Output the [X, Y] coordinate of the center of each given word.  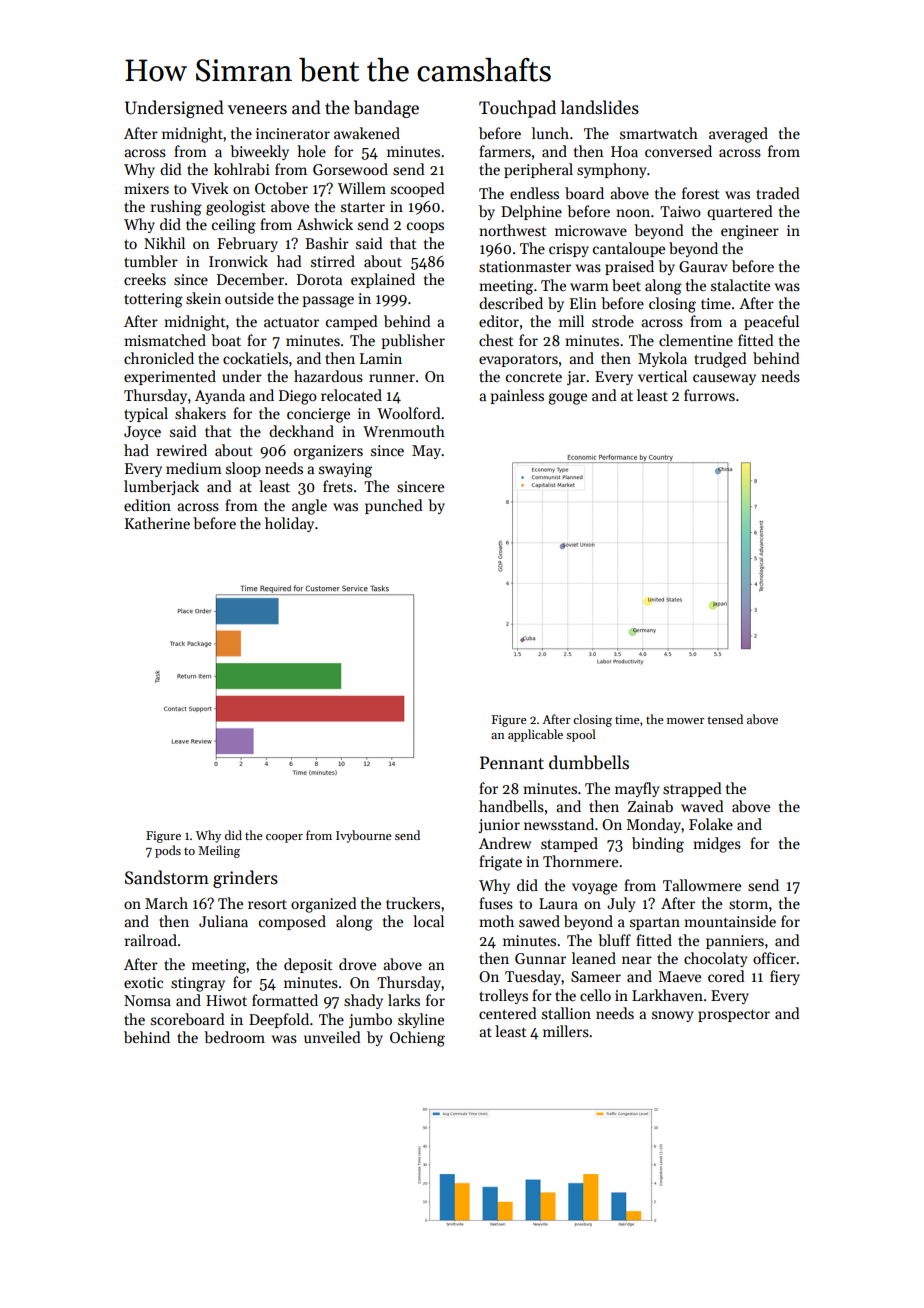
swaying [345, 470]
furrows [709, 395]
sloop [243, 469]
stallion [566, 1013]
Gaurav [703, 266]
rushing [176, 208]
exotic [143, 982]
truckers [413, 903]
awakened [367, 133]
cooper [284, 838]
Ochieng [417, 1039]
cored [726, 976]
